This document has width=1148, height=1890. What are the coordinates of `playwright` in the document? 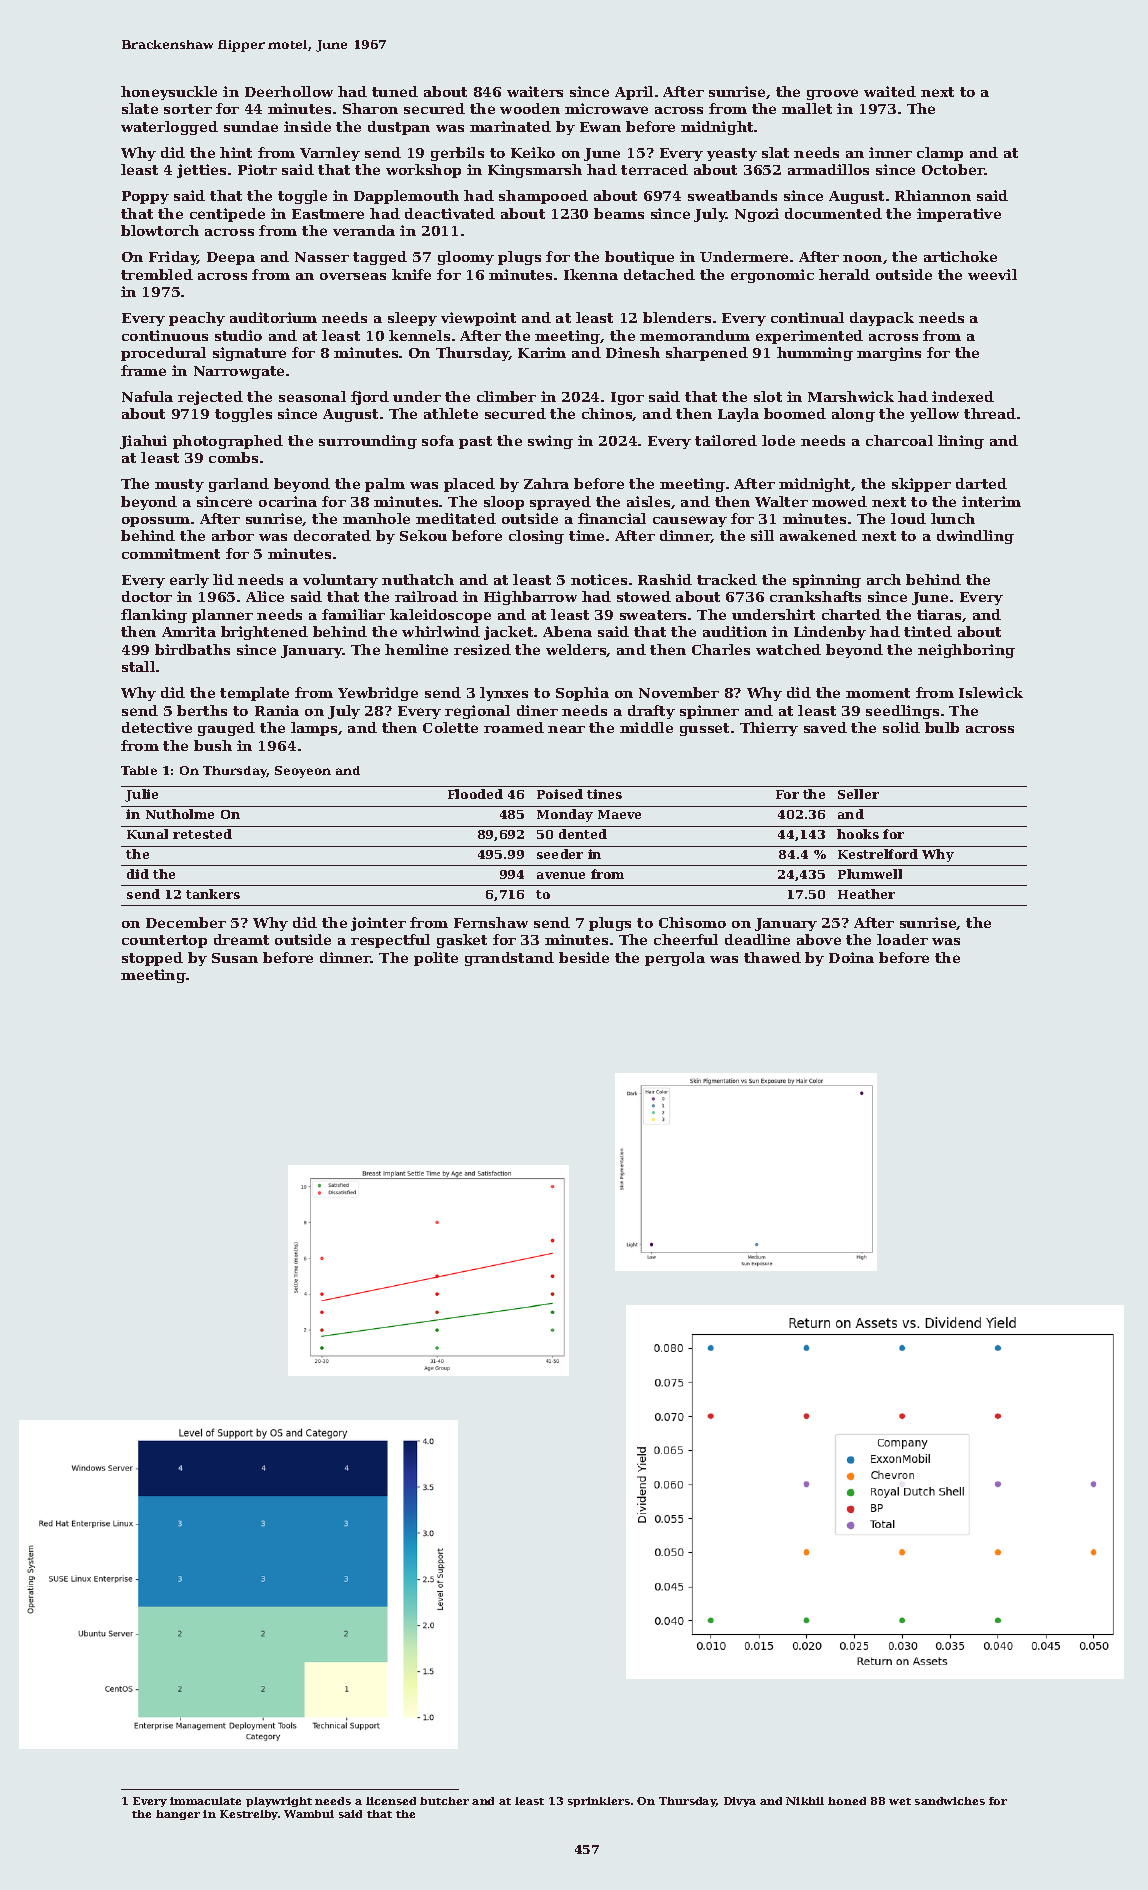 It's located at (279, 1802).
